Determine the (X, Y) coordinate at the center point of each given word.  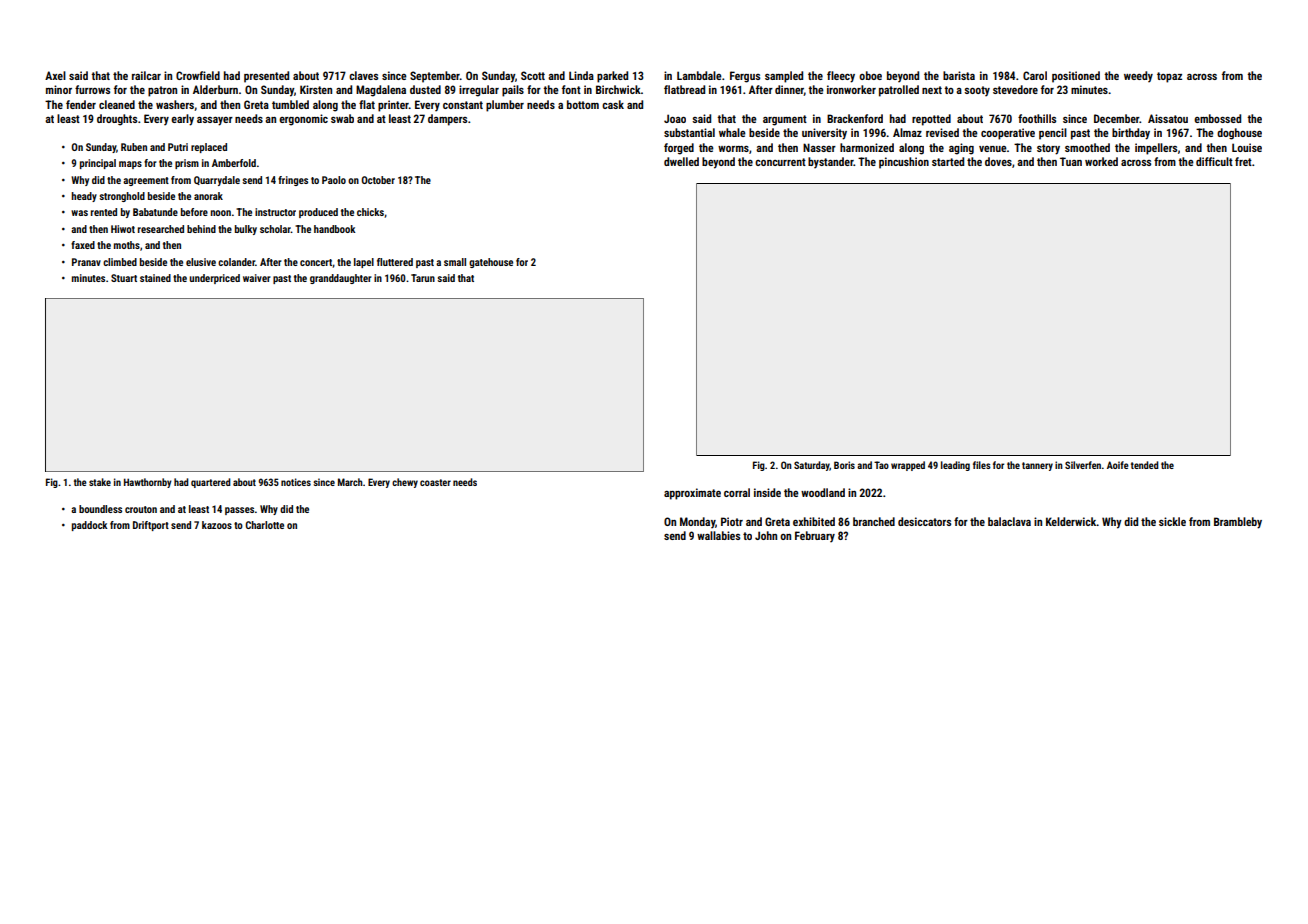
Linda (581, 75)
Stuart (124, 278)
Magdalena (381, 91)
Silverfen (1083, 465)
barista (959, 75)
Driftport (151, 526)
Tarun (423, 278)
